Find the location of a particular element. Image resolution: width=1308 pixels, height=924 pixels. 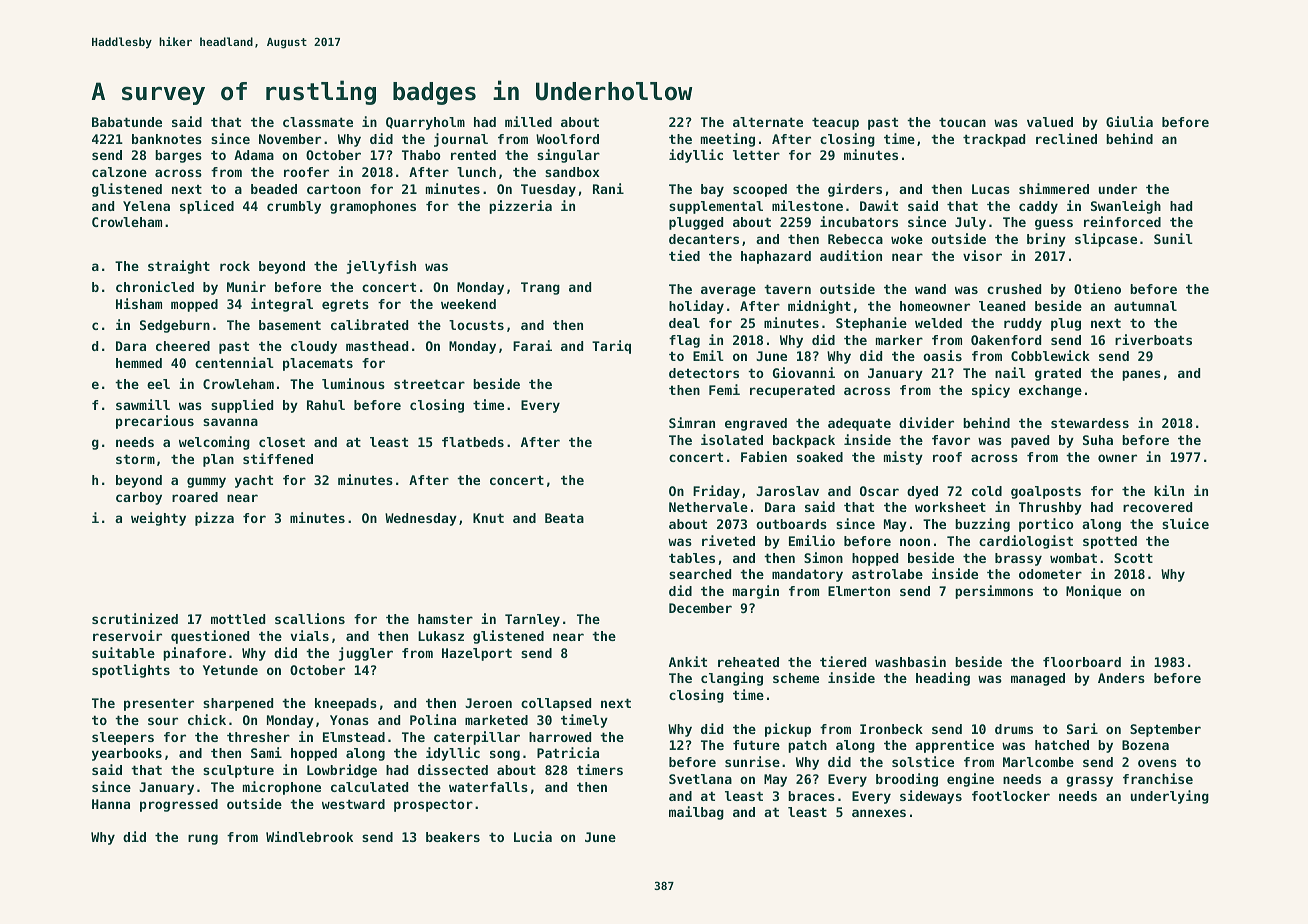

roared is located at coordinates (195, 497).
